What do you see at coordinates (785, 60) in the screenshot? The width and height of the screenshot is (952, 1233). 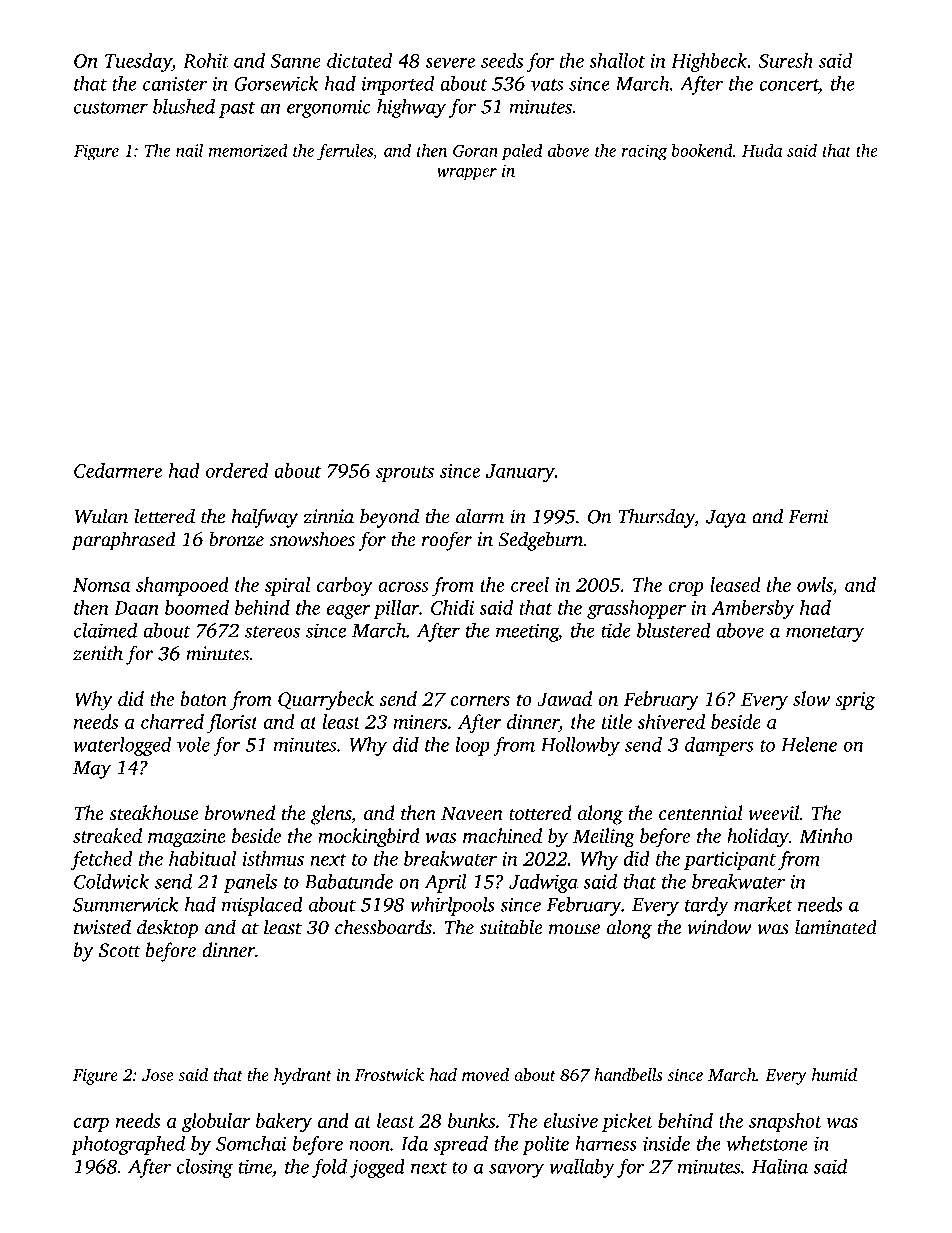 I see `Suresh` at bounding box center [785, 60].
